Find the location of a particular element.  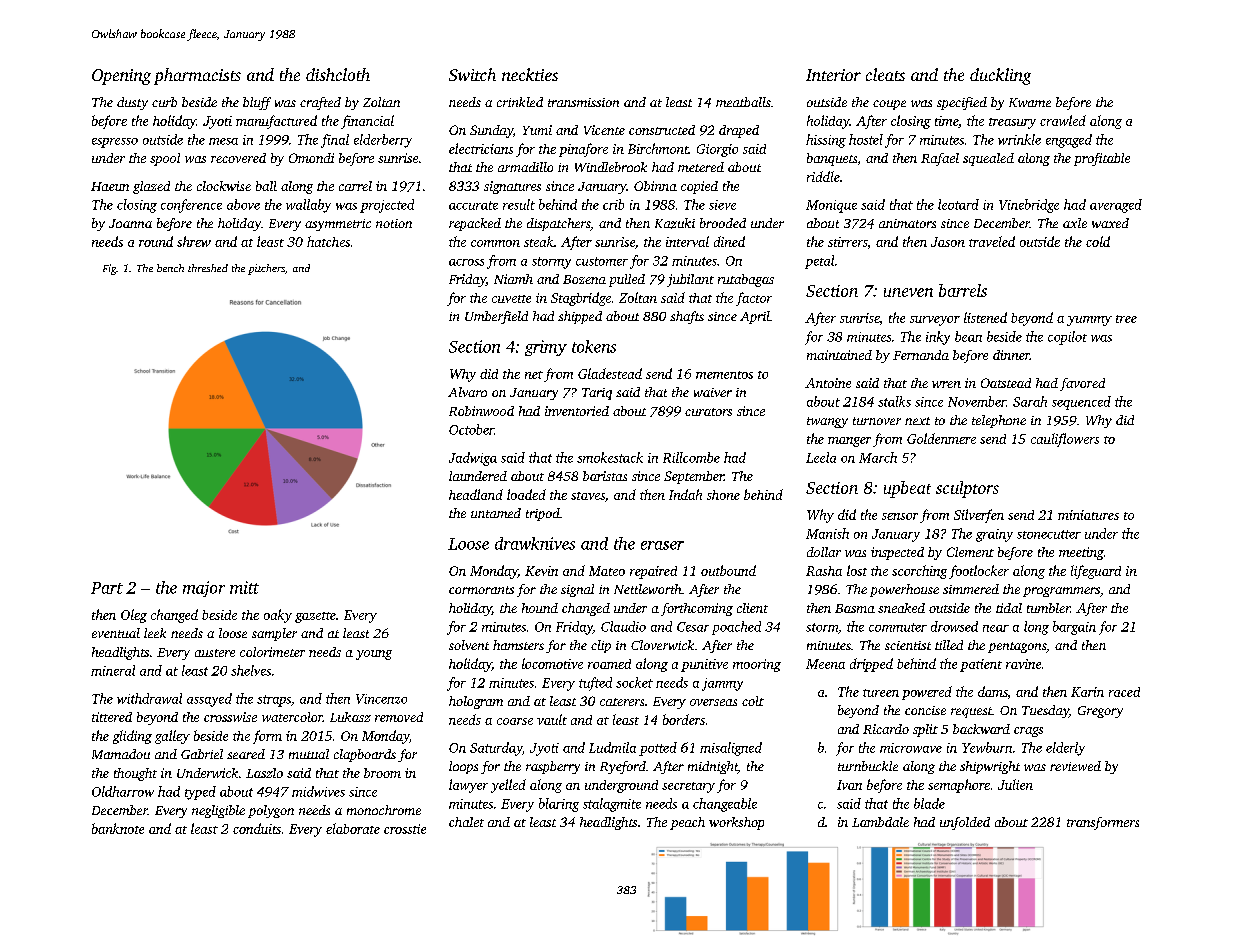

Niamh is located at coordinates (513, 279).
